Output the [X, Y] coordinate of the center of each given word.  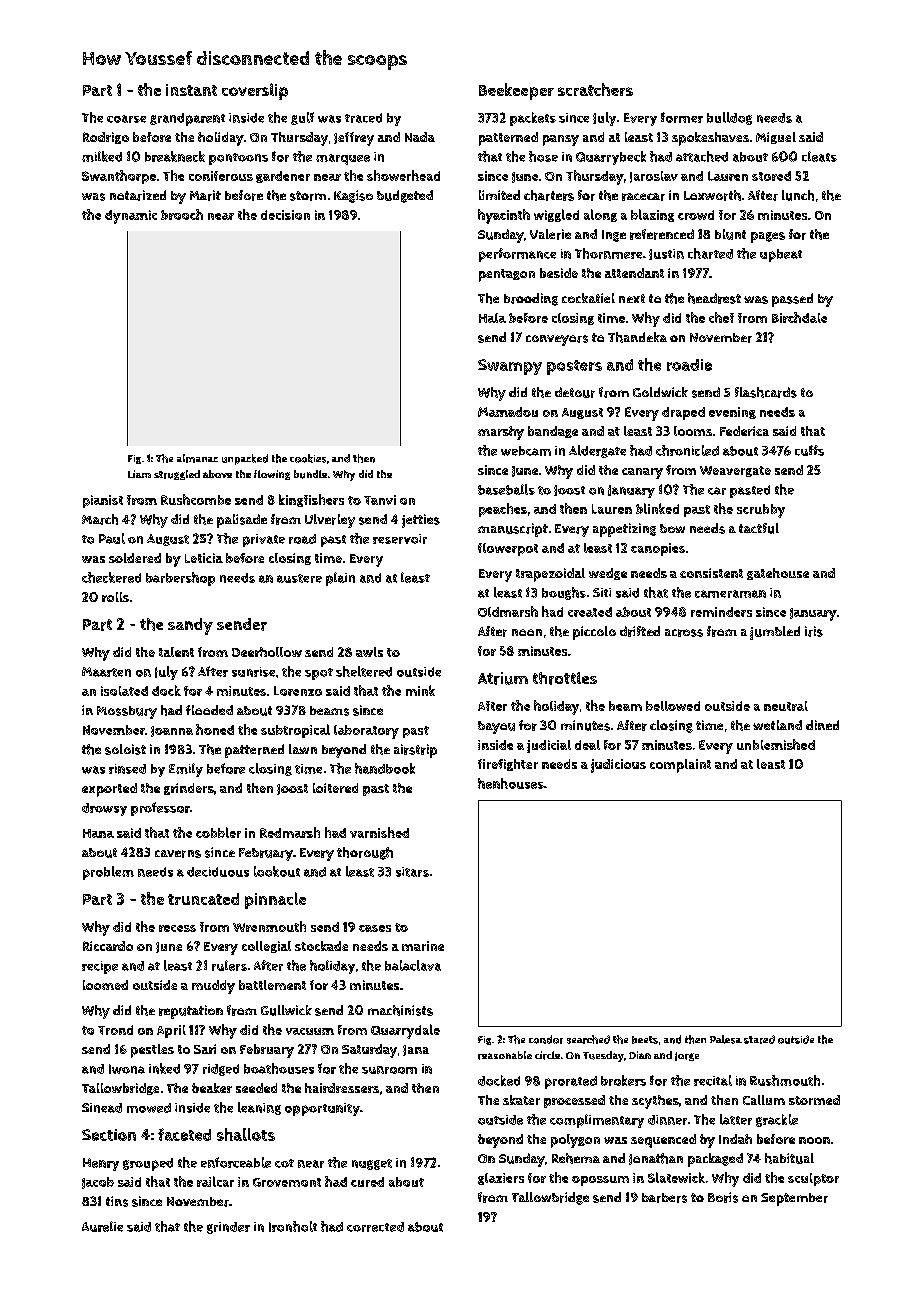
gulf [302, 118]
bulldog [729, 118]
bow [672, 528]
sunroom [389, 1070]
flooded [209, 710]
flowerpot [508, 549]
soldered [135, 558]
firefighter [508, 765]
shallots [246, 1134]
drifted [640, 631]
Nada [420, 137]
